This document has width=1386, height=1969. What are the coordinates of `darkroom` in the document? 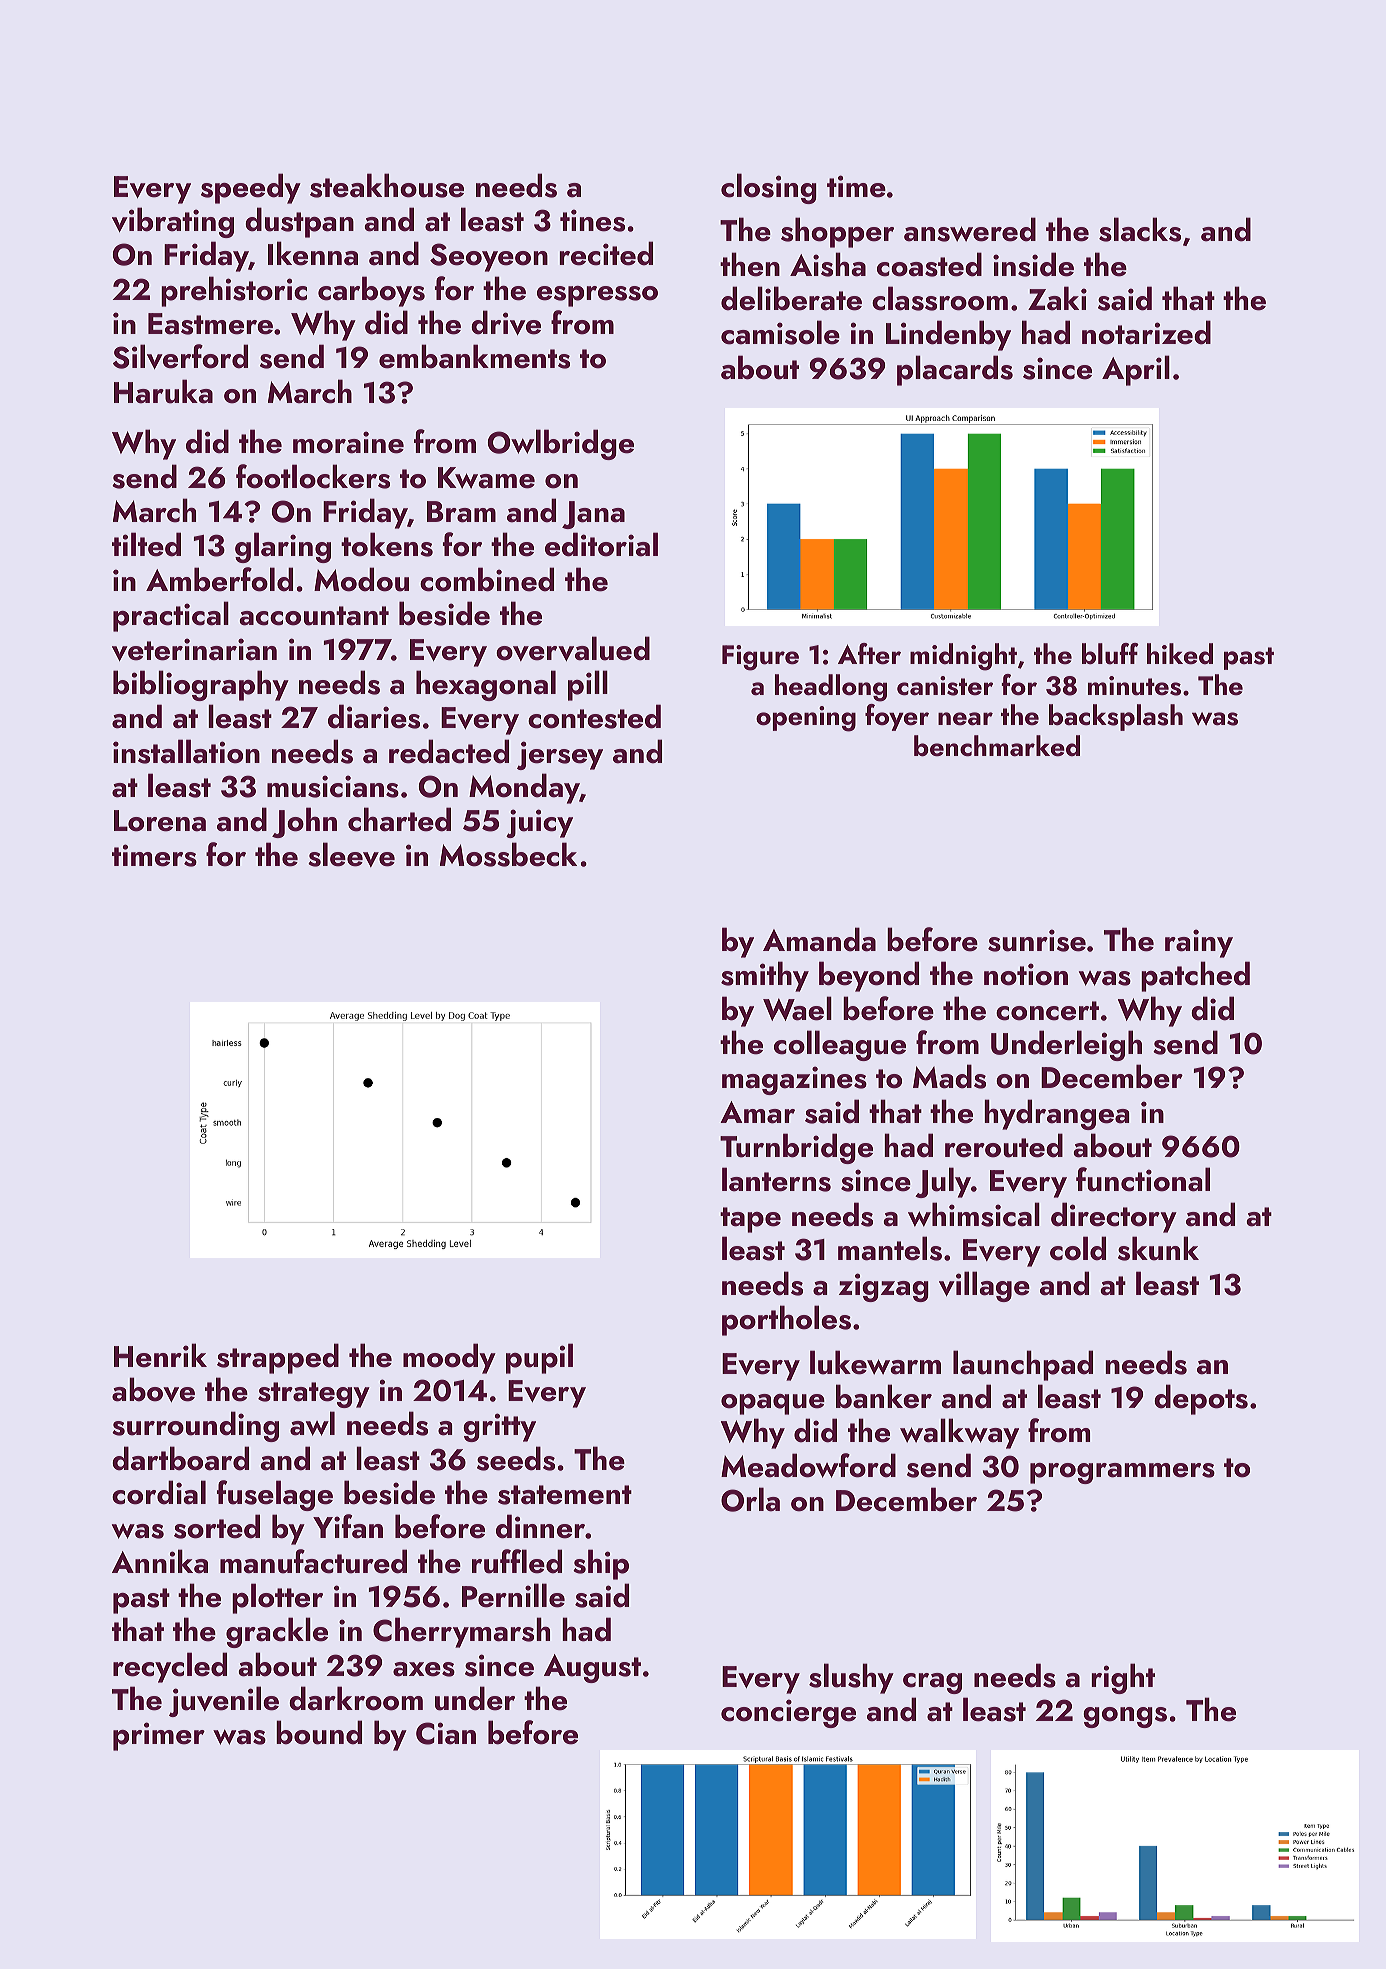 It's located at (356, 1698).
